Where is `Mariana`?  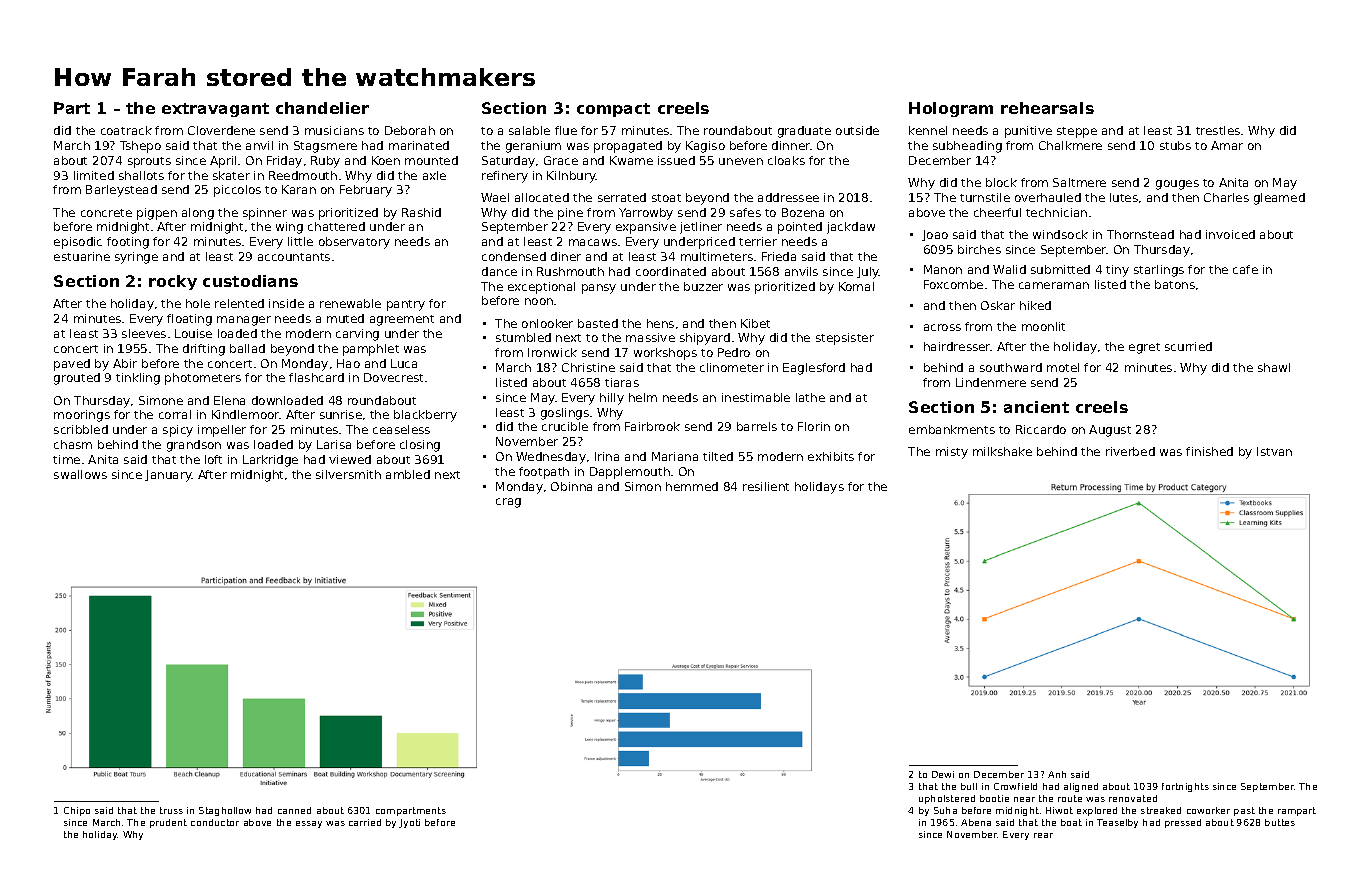 Mariana is located at coordinates (675, 456).
